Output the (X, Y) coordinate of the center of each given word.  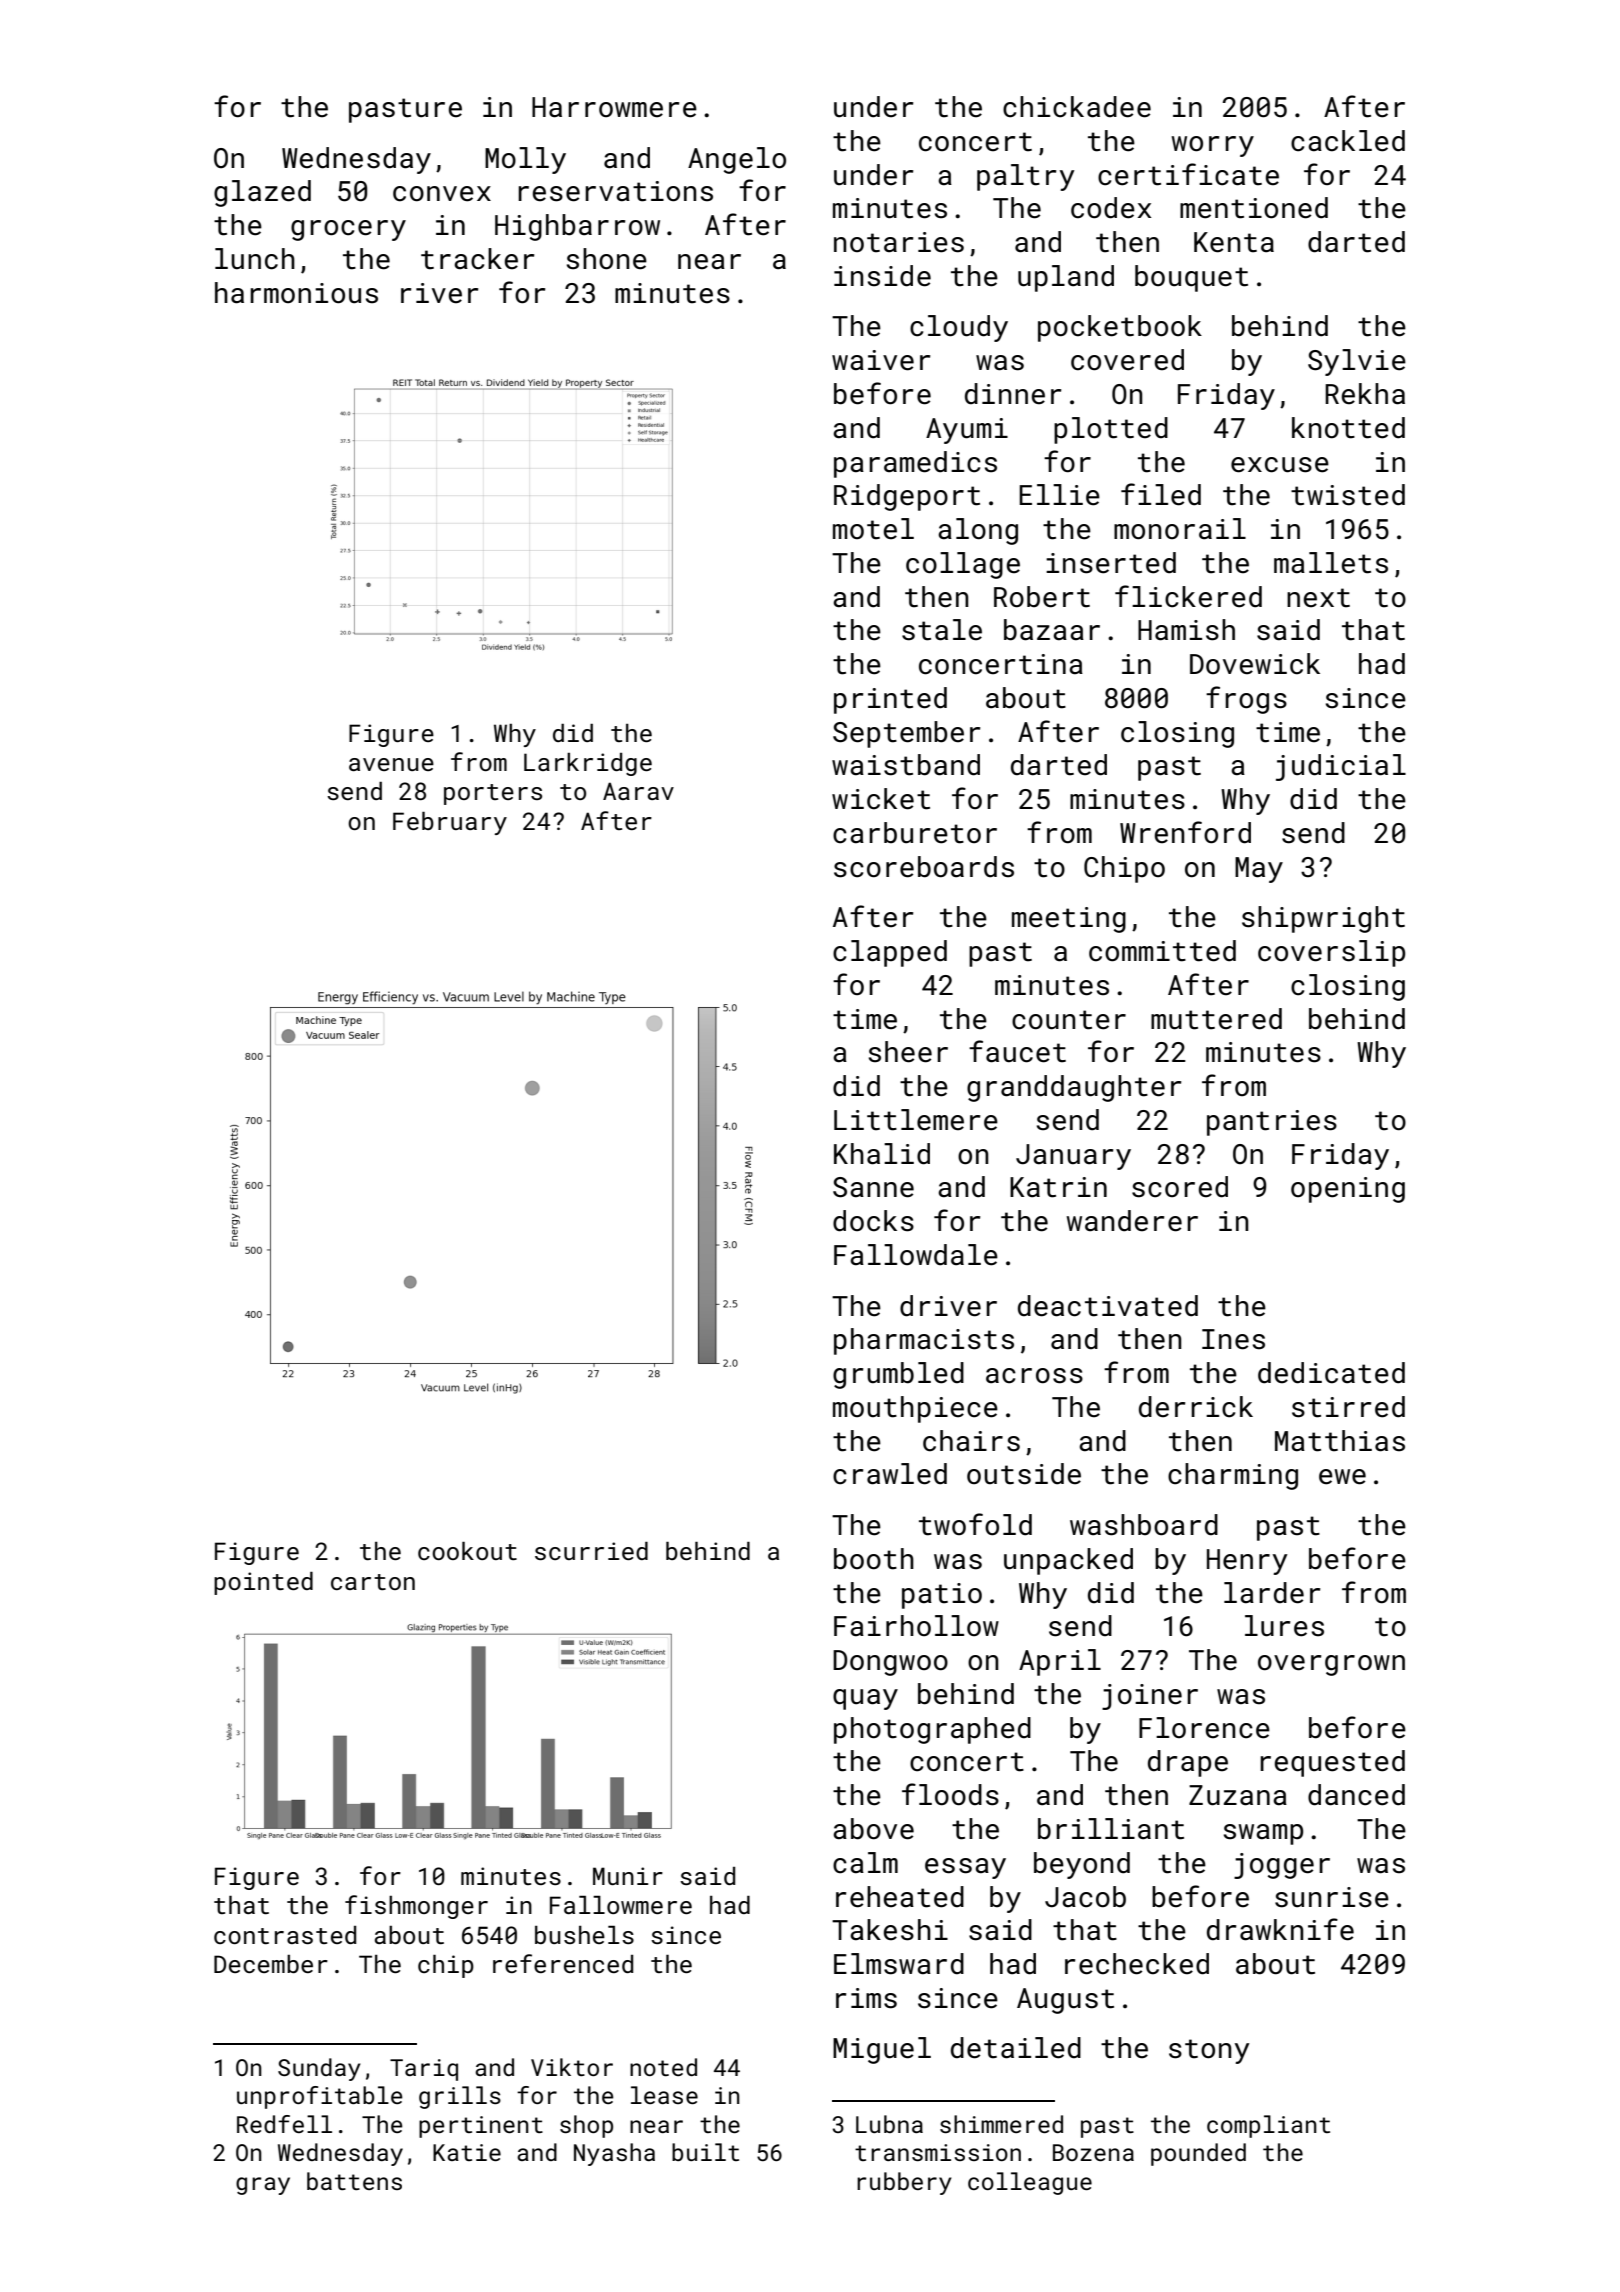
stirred (1348, 1407)
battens (354, 2181)
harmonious (296, 293)
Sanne (873, 1187)
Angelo (737, 160)
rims (866, 1998)
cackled (1348, 141)
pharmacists (924, 1341)
